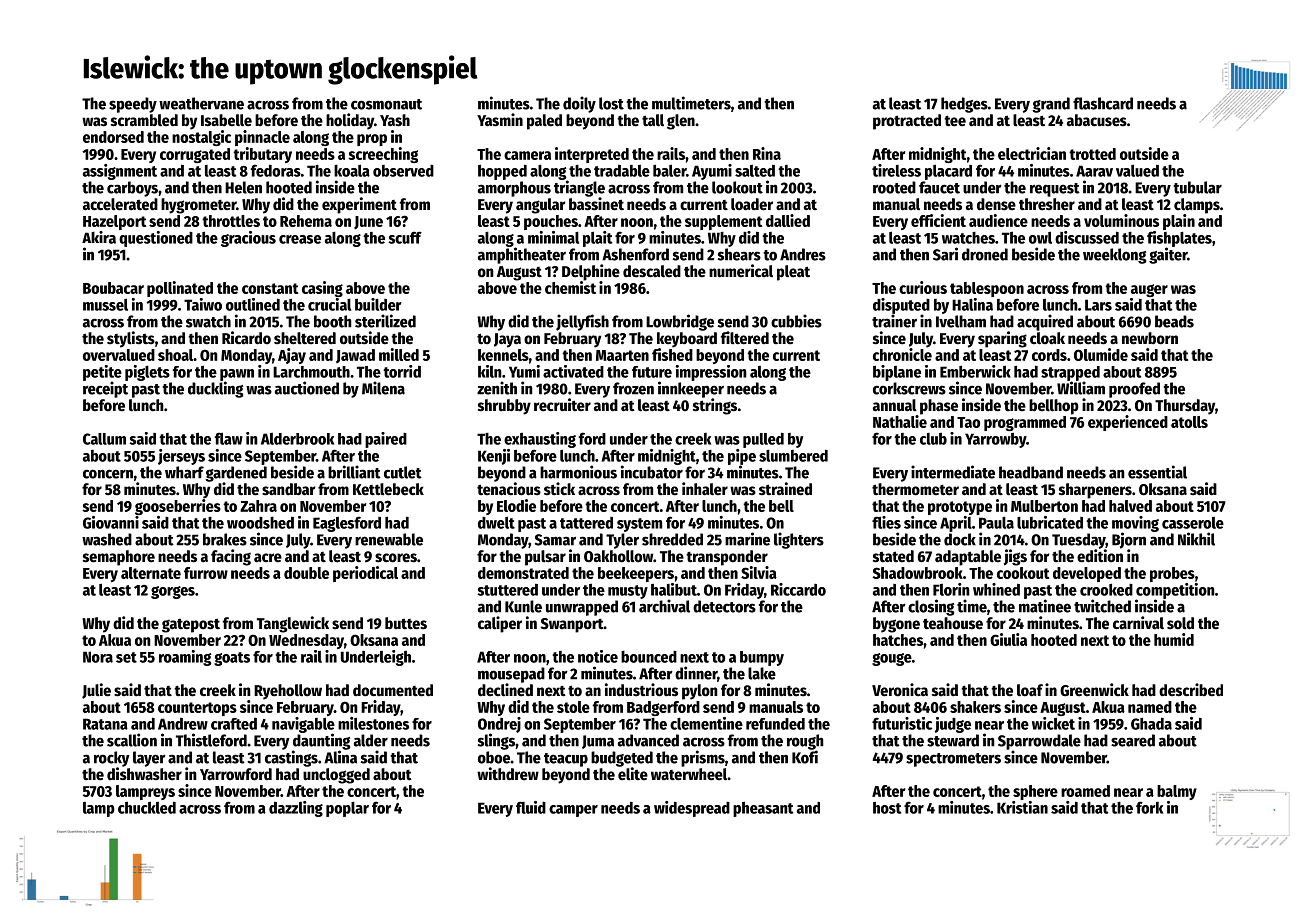  Describe the element at coordinates (293, 624) in the image. I see `Tanglewick` at that location.
